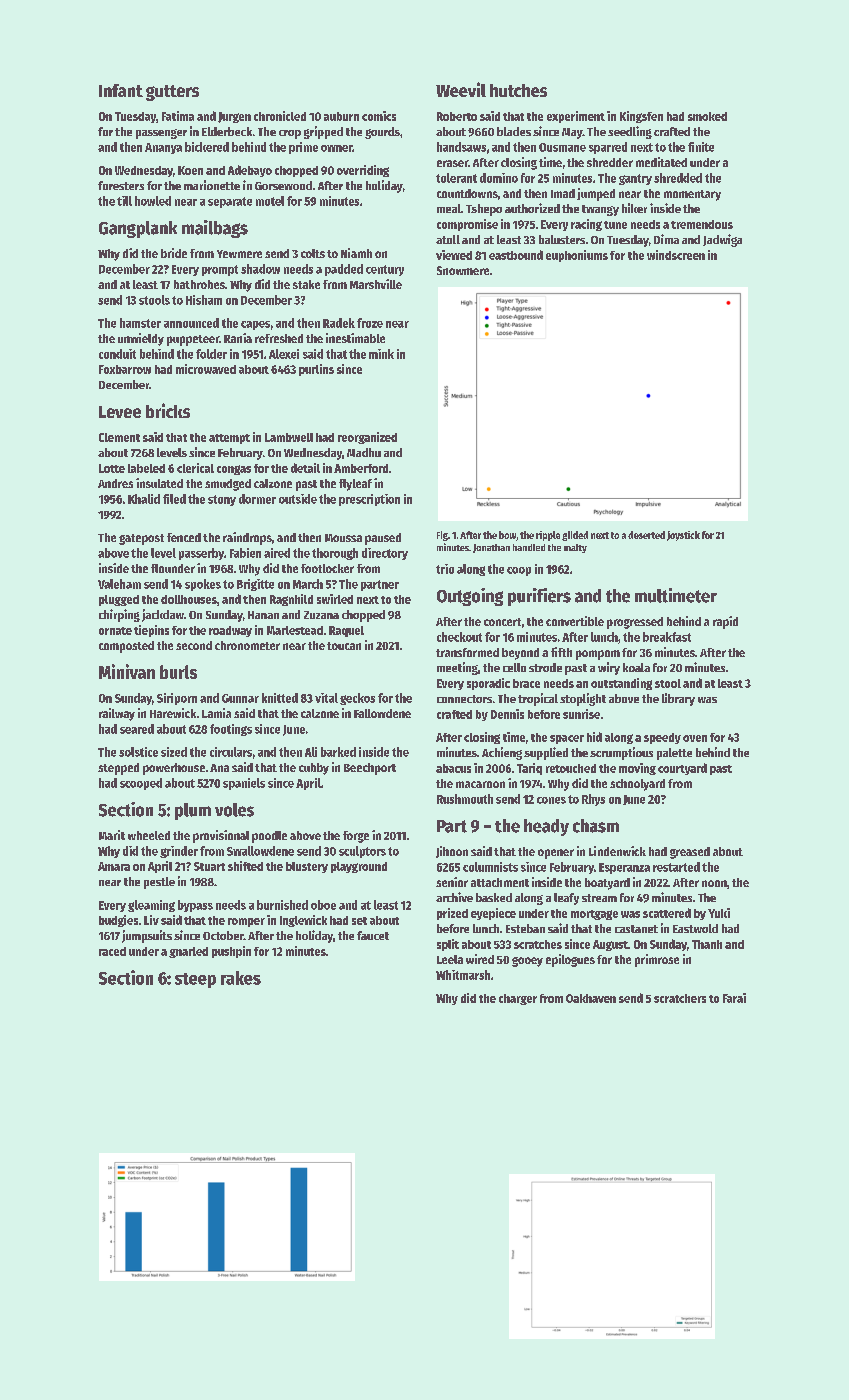 The image size is (849, 1400). What do you see at coordinates (707, 944) in the image?
I see `Thanh` at bounding box center [707, 944].
